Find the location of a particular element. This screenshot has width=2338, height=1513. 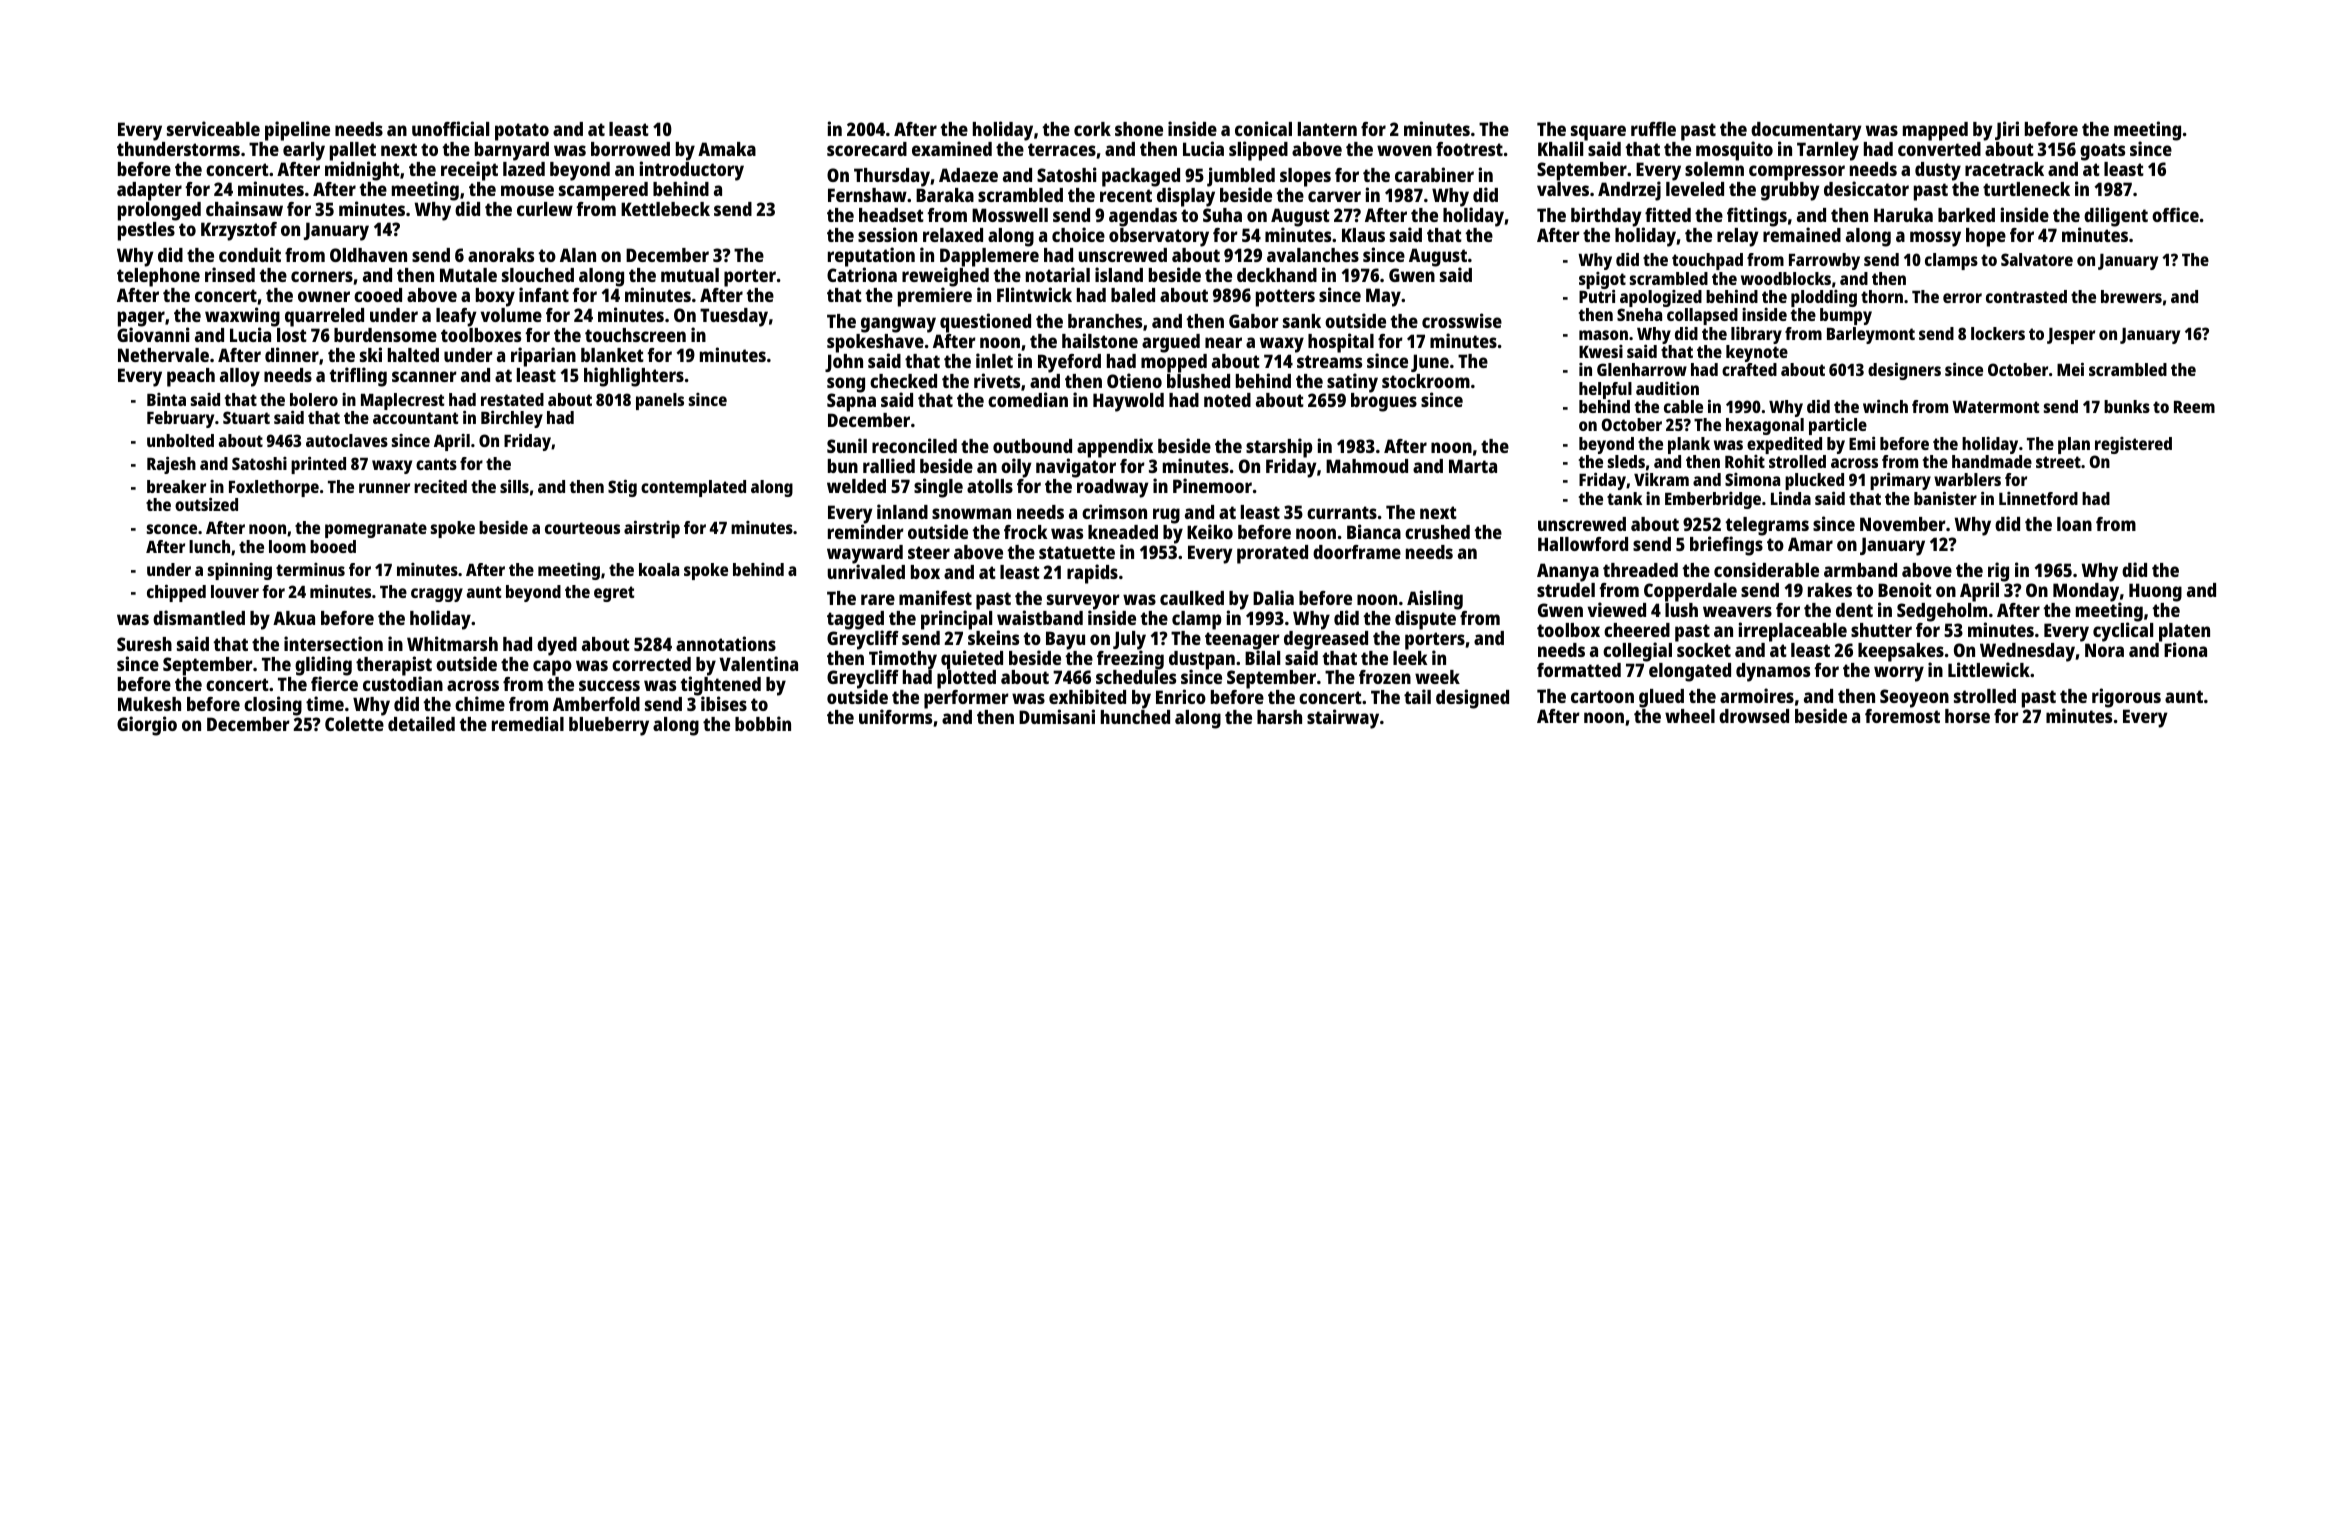

cants is located at coordinates (436, 464).
